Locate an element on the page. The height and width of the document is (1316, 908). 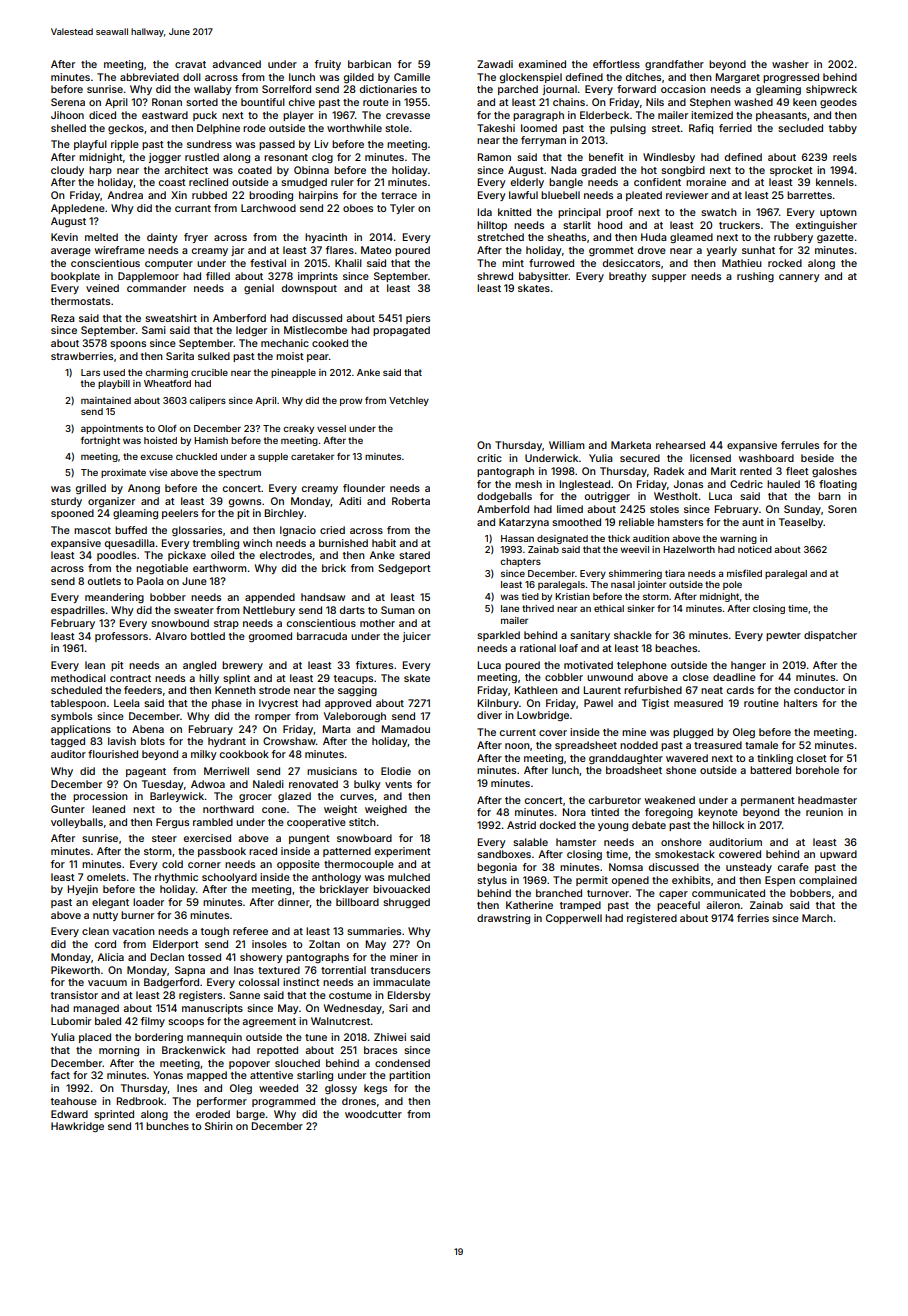
abbreviated is located at coordinates (149, 77).
